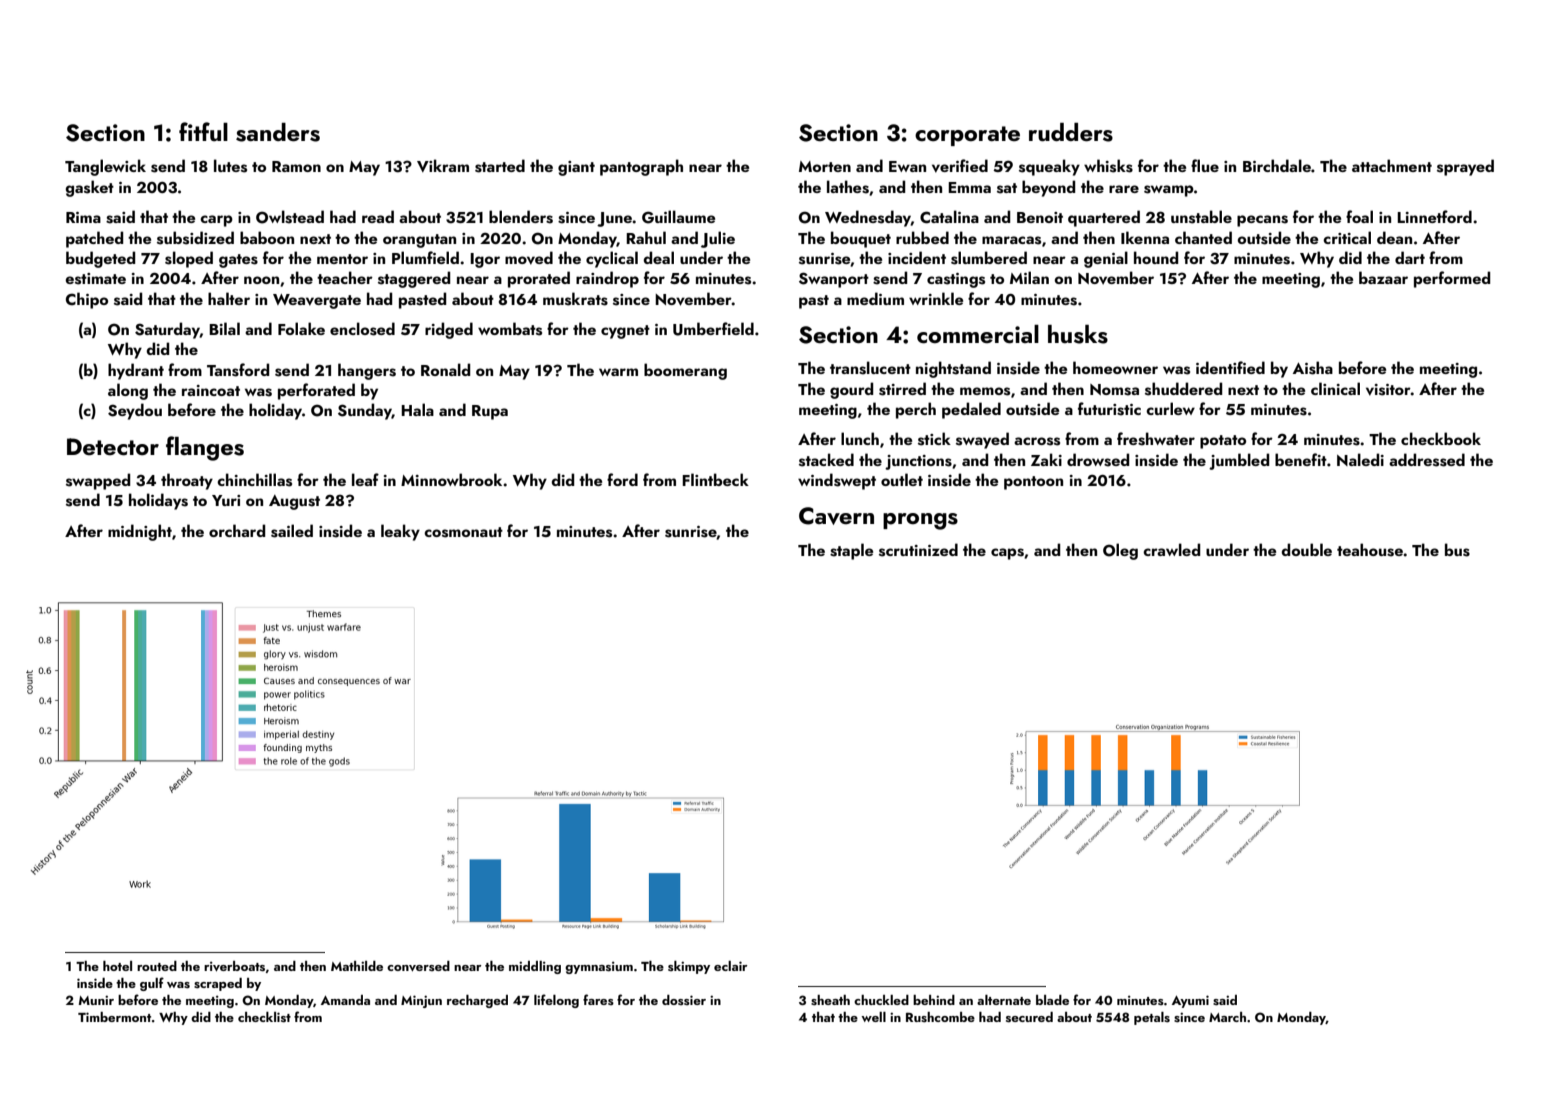 The width and height of the document is (1561, 1104). What do you see at coordinates (1071, 132) in the document?
I see `rudders` at bounding box center [1071, 132].
